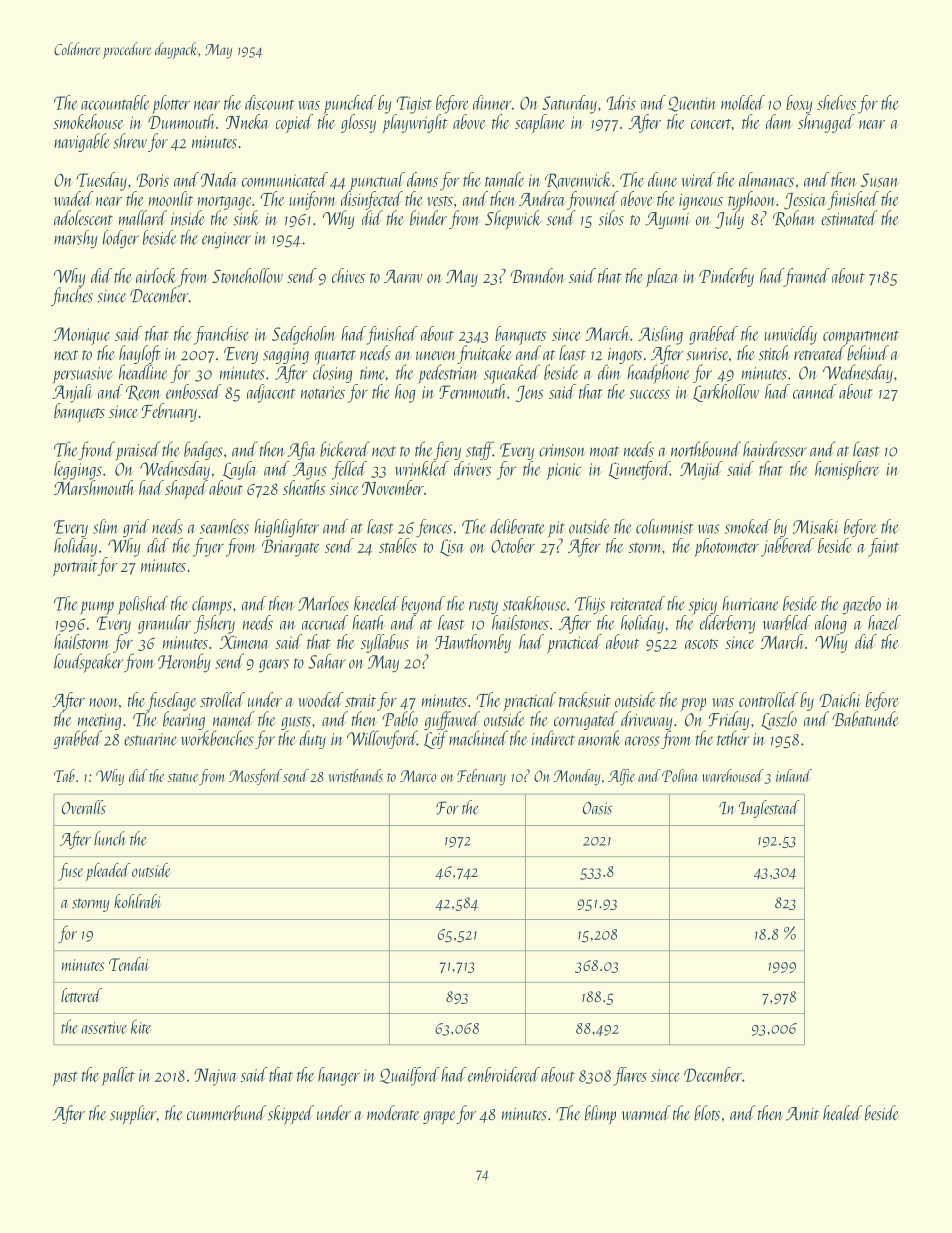 The height and width of the screenshot is (1233, 952). What do you see at coordinates (520, 622) in the screenshot?
I see `hailstones` at bounding box center [520, 622].
